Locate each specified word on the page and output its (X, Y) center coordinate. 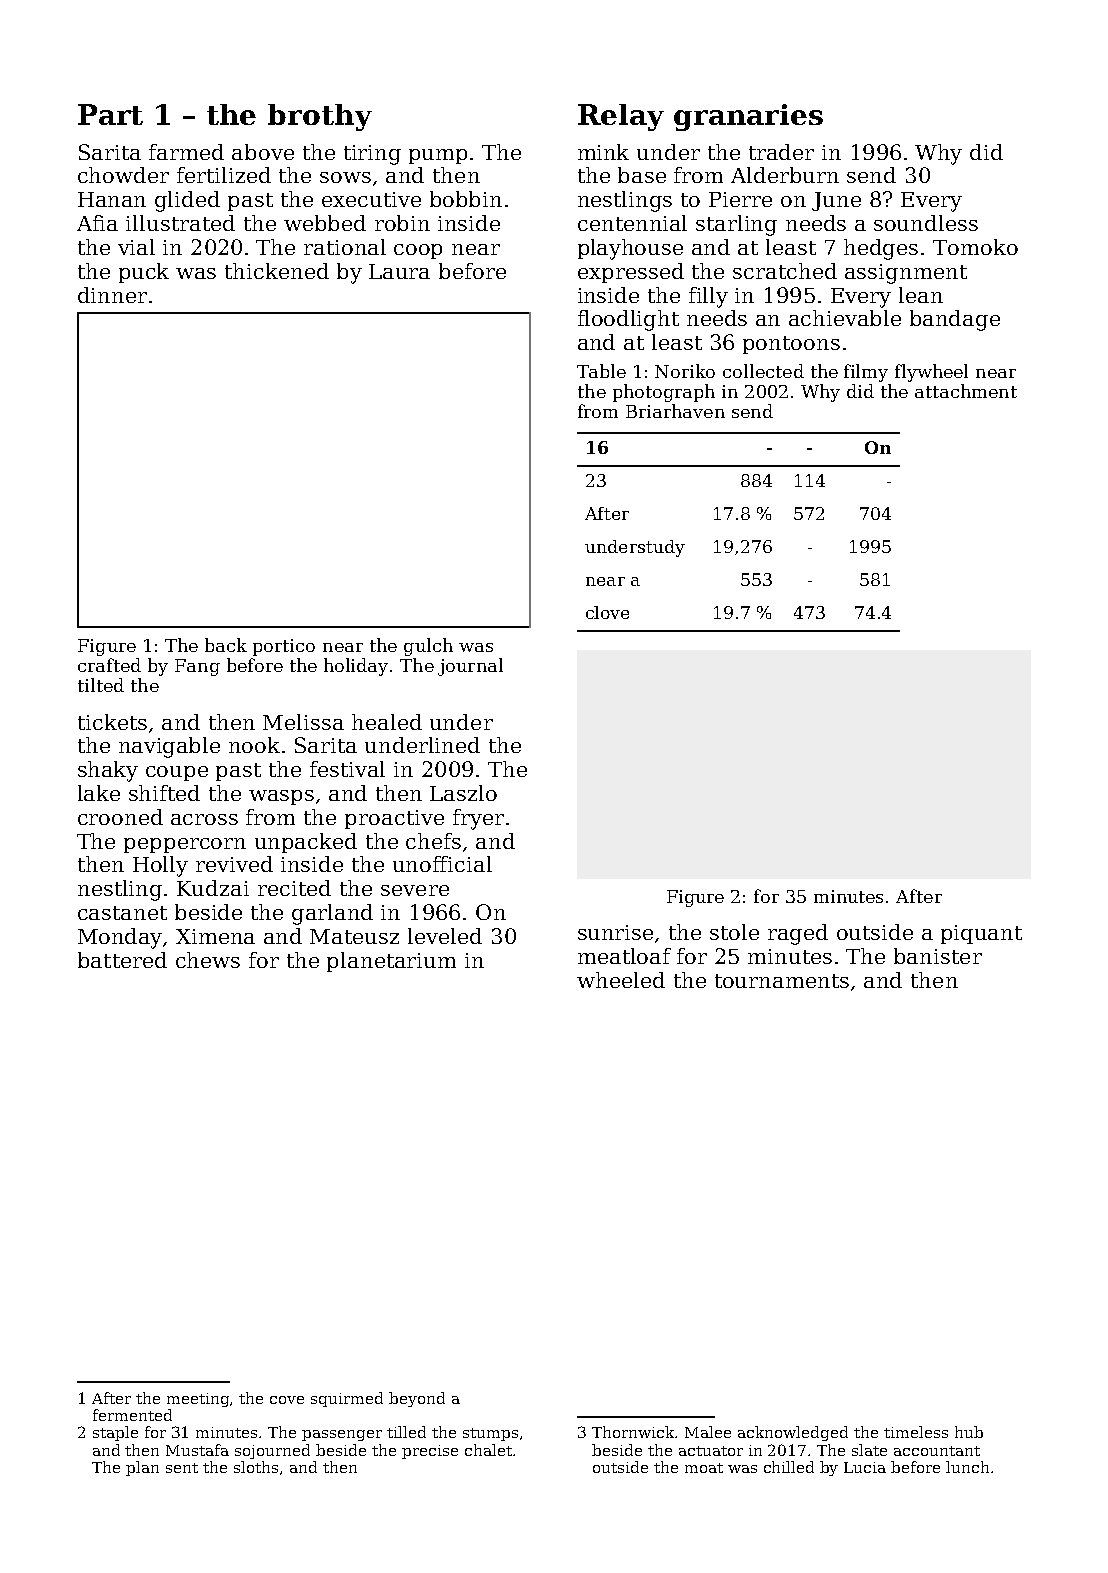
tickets (112, 722)
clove (607, 612)
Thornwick (634, 1432)
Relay (621, 117)
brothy (320, 117)
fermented (132, 1415)
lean (921, 295)
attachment (966, 391)
